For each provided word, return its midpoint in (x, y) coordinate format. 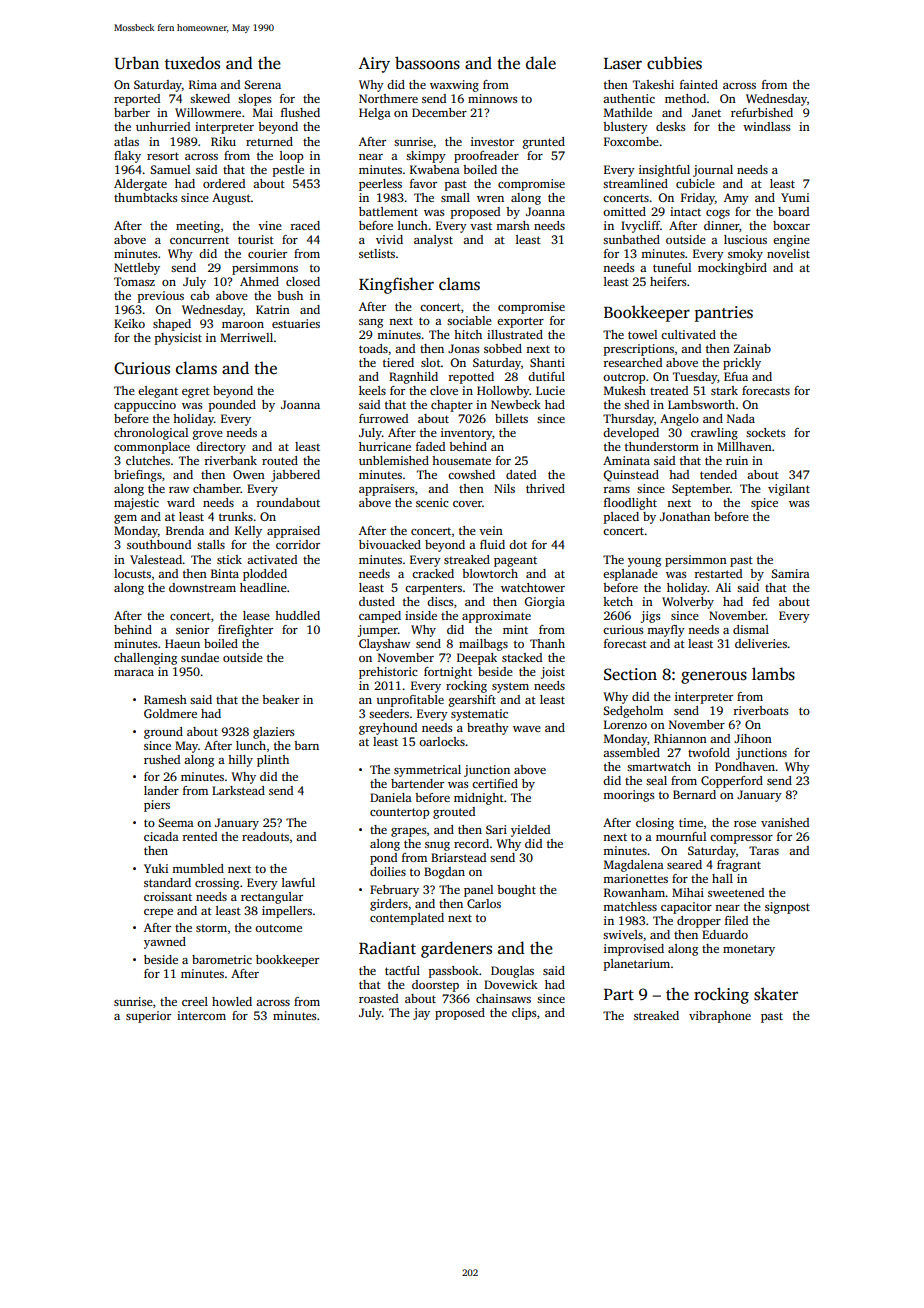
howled (232, 1001)
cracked (433, 573)
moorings (628, 796)
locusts (132, 573)
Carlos (484, 903)
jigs (650, 617)
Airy (374, 65)
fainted (699, 84)
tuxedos (192, 63)
